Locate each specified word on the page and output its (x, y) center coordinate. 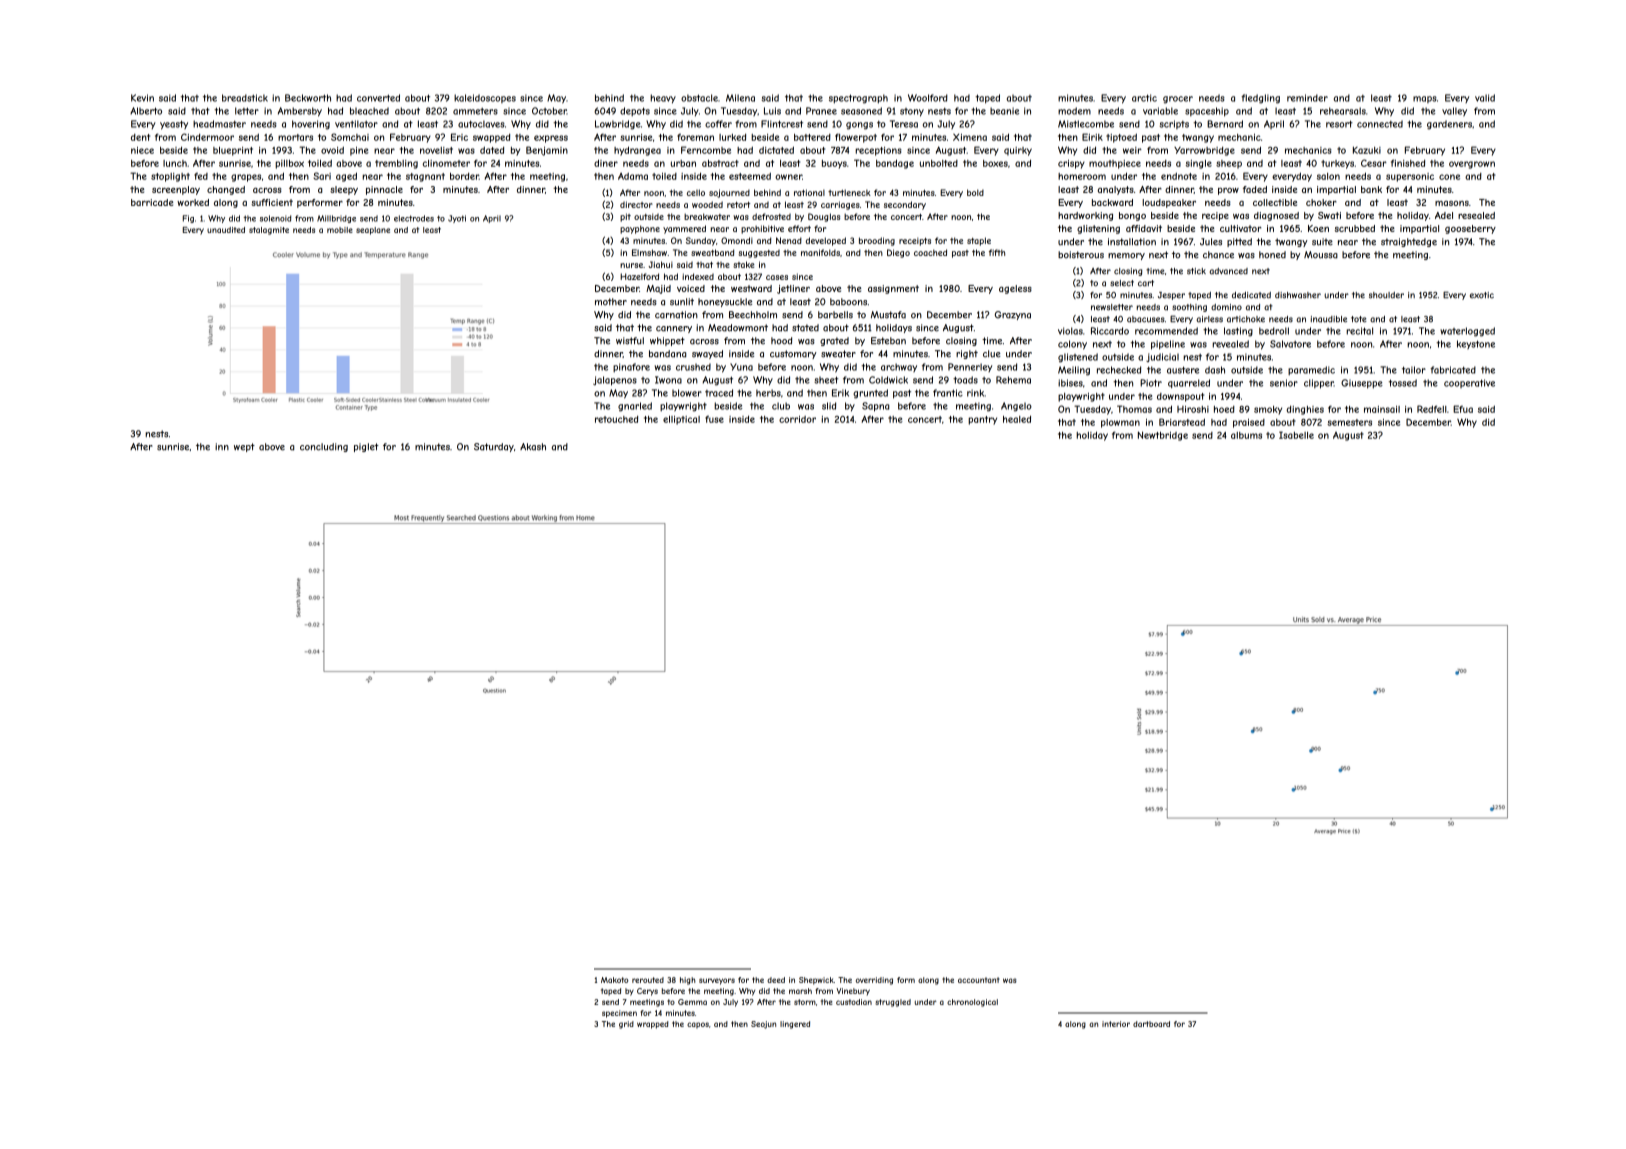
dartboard (1151, 1024)
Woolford (928, 98)
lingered (795, 1025)
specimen (619, 1014)
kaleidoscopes (485, 98)
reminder (1307, 98)
